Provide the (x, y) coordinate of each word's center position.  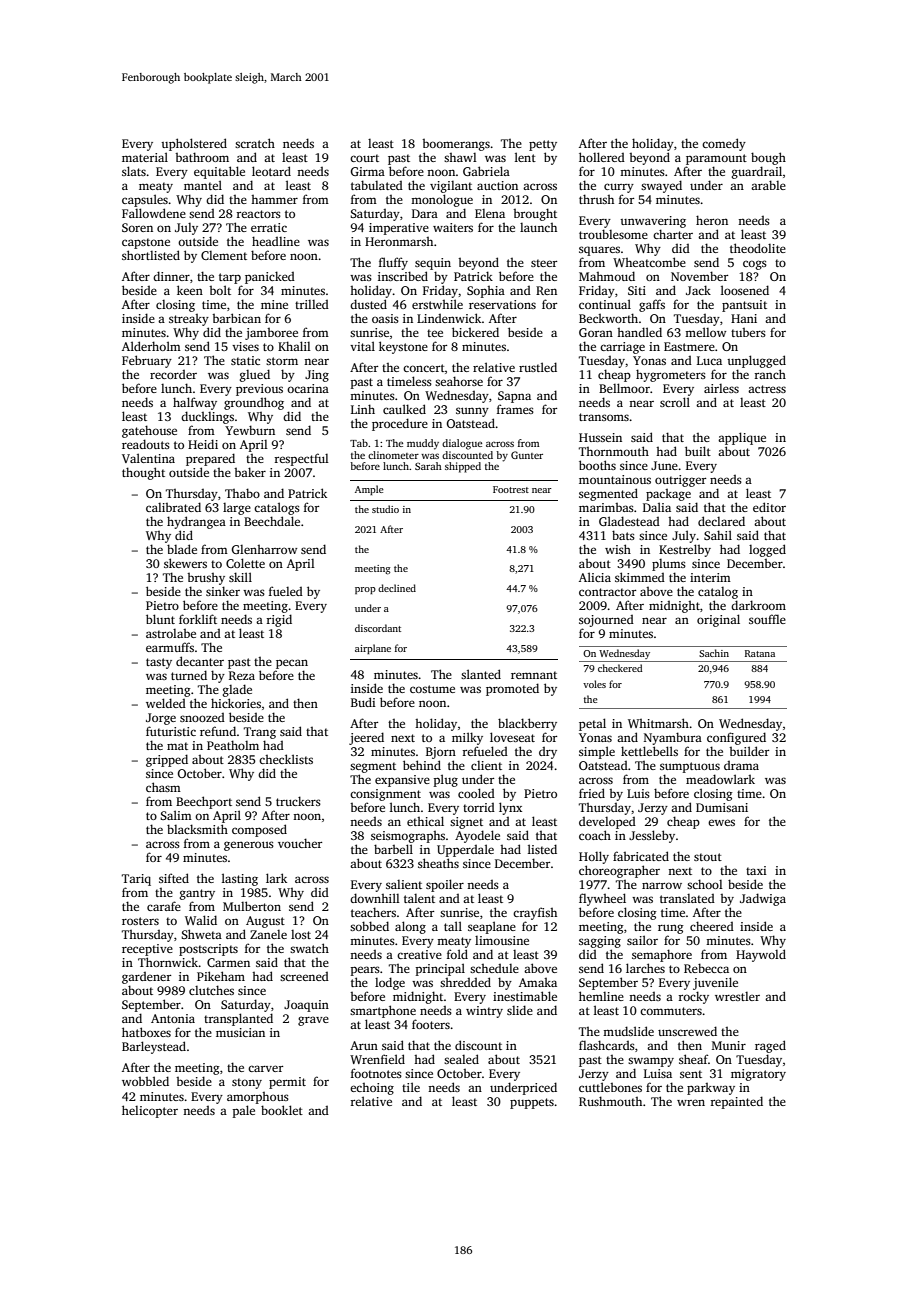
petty (543, 145)
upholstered (194, 144)
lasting (240, 879)
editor (769, 507)
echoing (372, 1089)
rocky (694, 997)
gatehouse (149, 431)
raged (770, 1046)
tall (453, 926)
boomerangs (456, 145)
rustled (538, 367)
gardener (146, 978)
